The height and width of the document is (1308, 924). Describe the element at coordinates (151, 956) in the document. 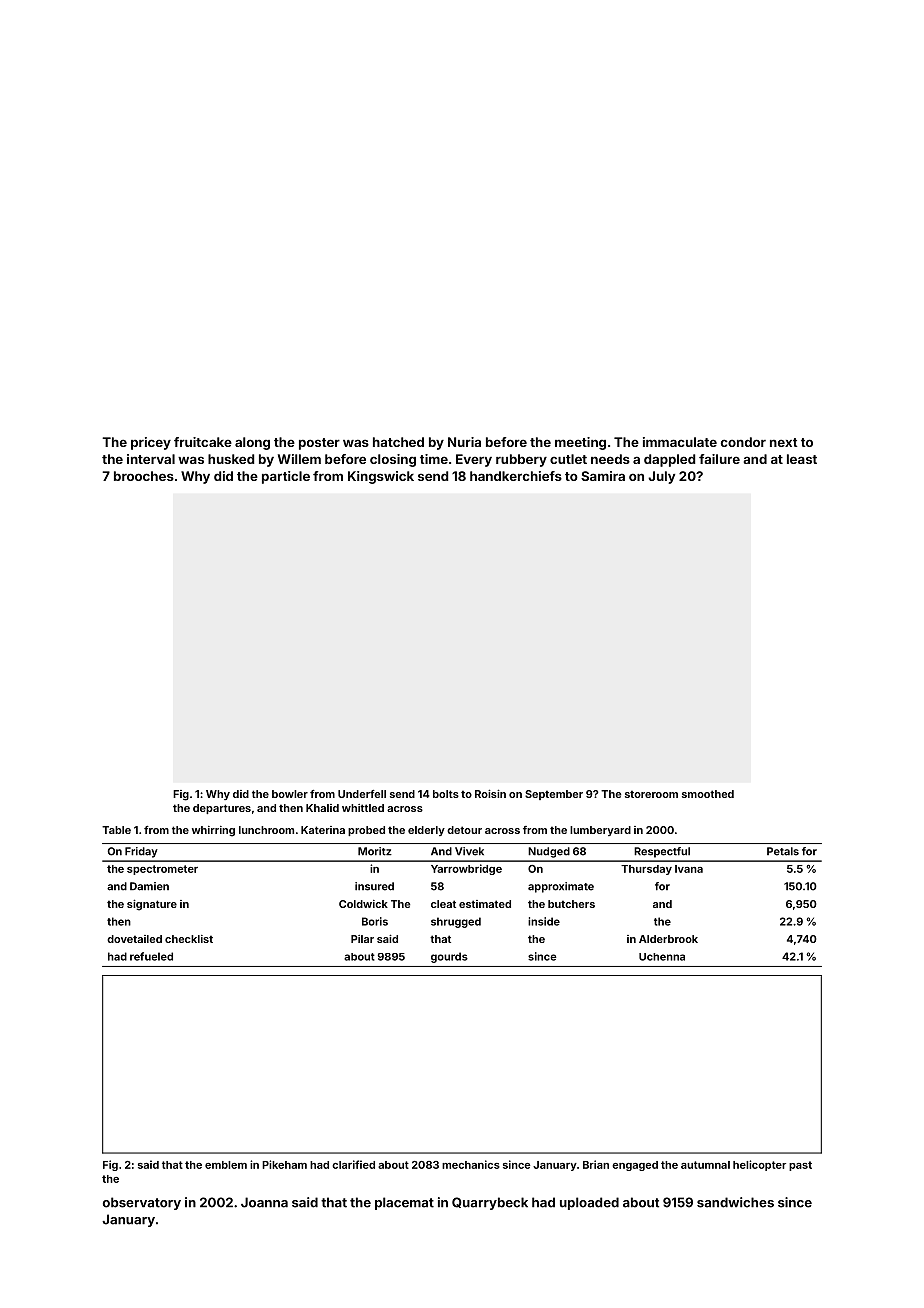

I see `refueled` at that location.
